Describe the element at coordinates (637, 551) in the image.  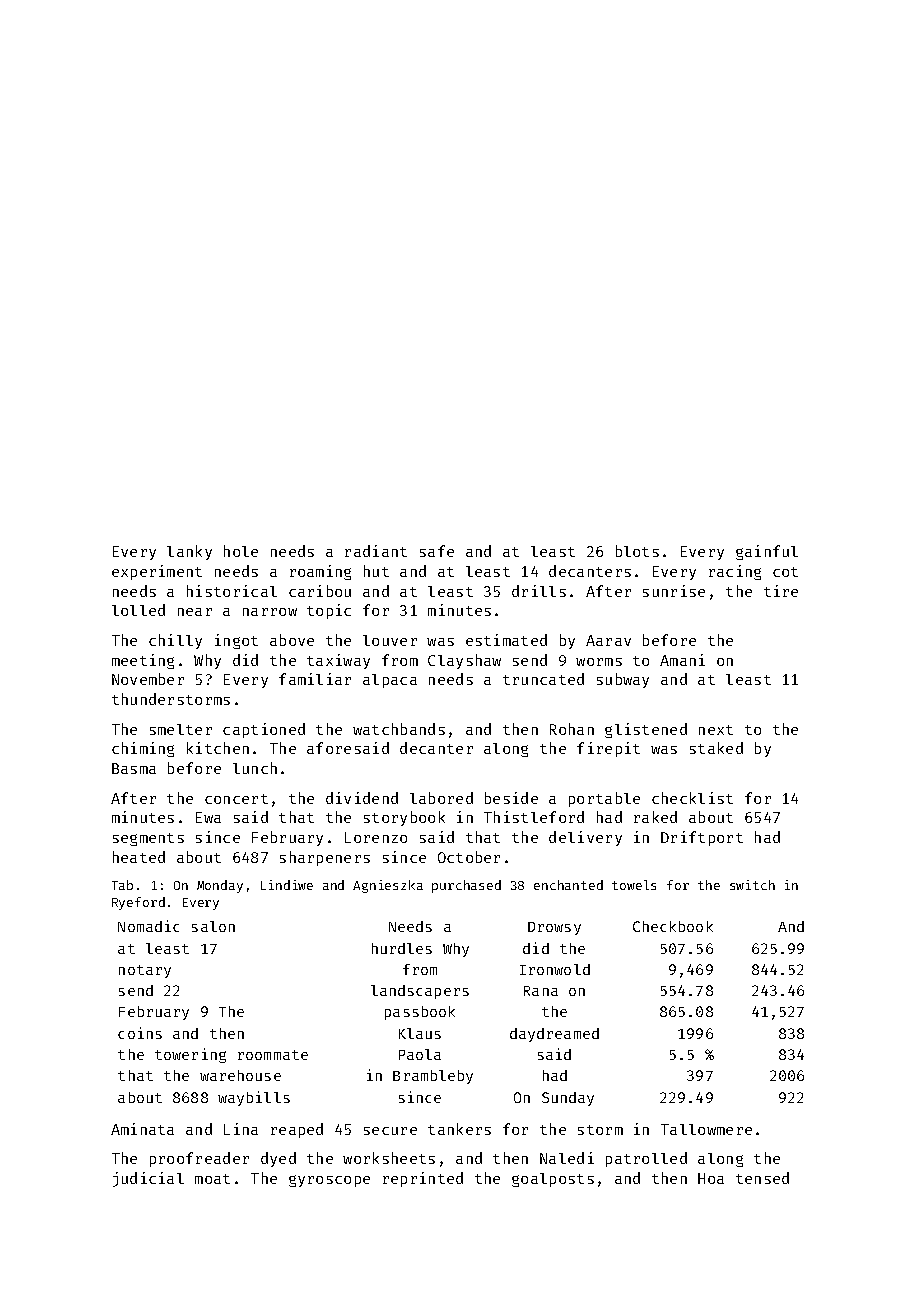
I see `blots` at that location.
